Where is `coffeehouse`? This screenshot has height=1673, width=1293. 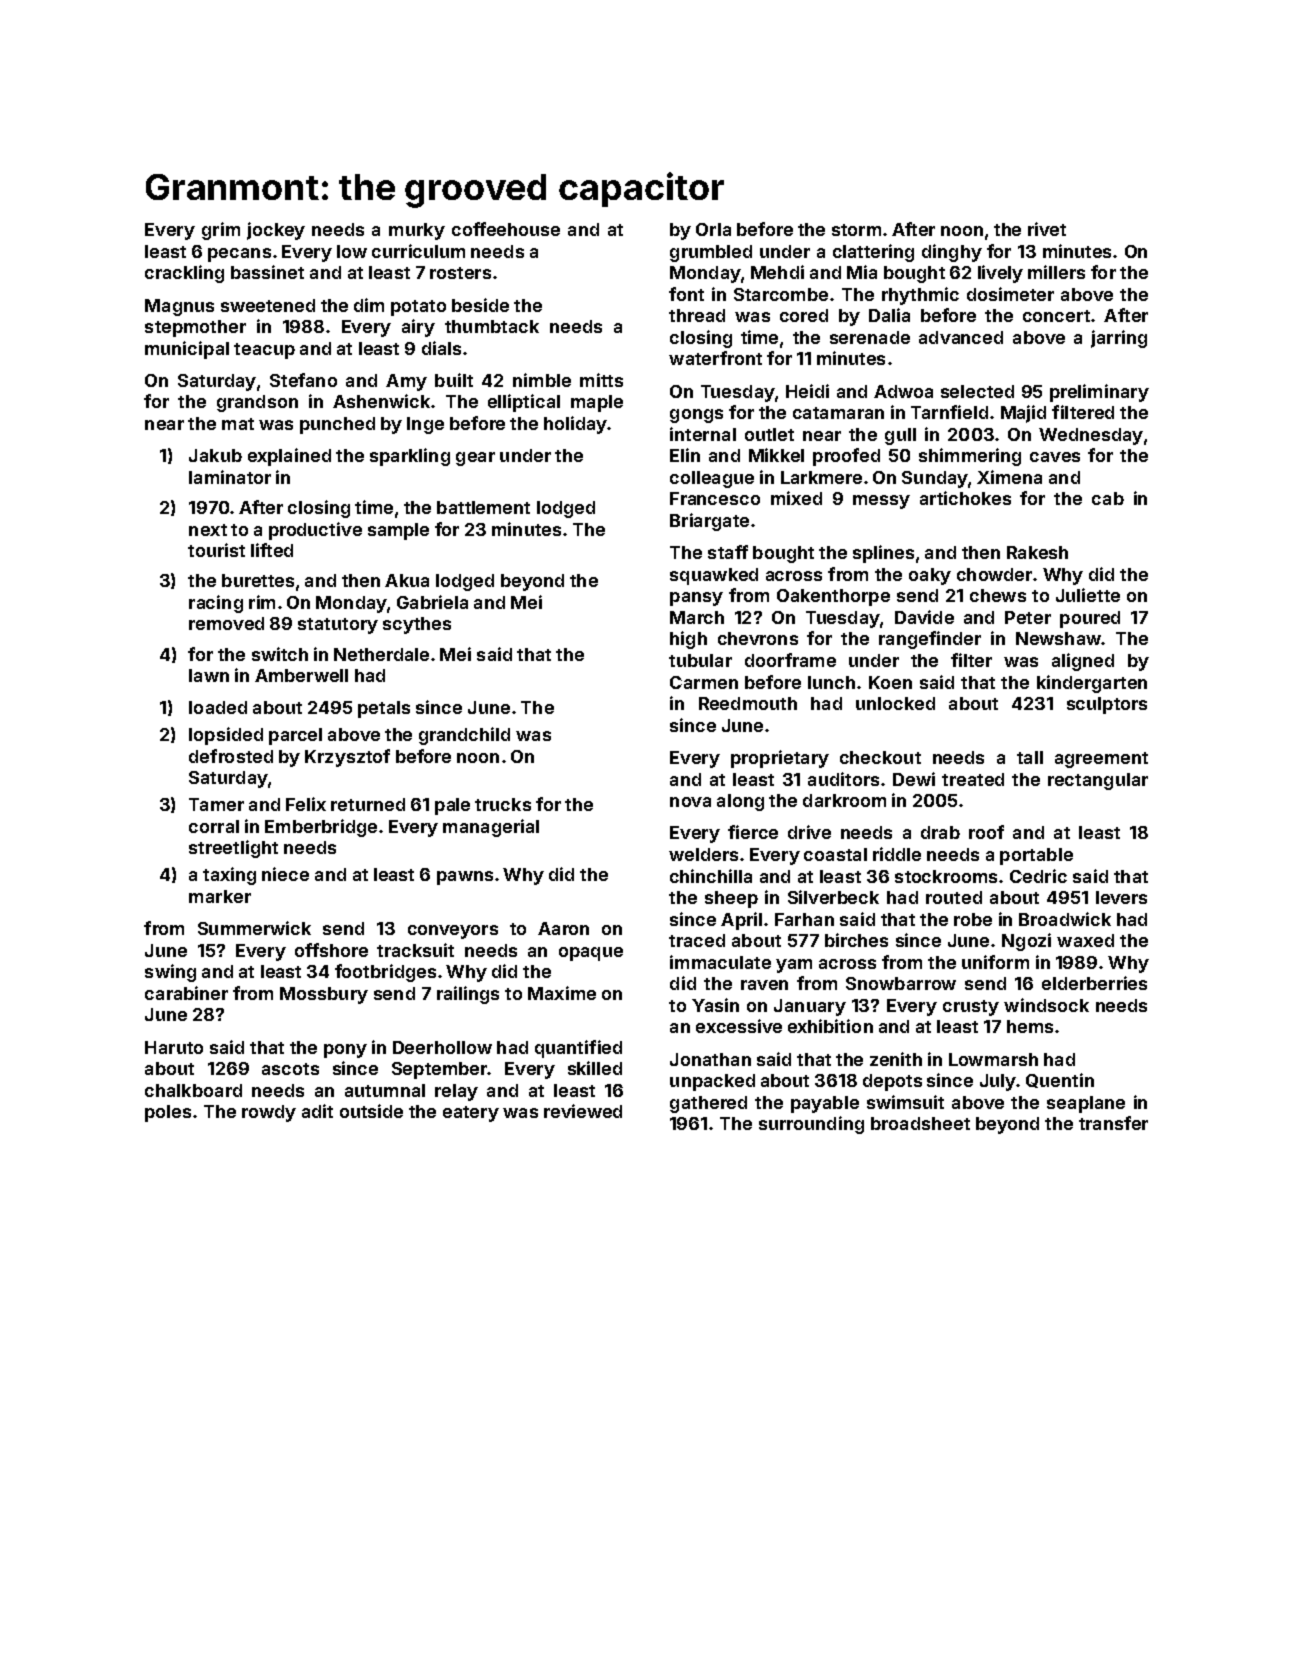 coffeehouse is located at coordinates (506, 229).
